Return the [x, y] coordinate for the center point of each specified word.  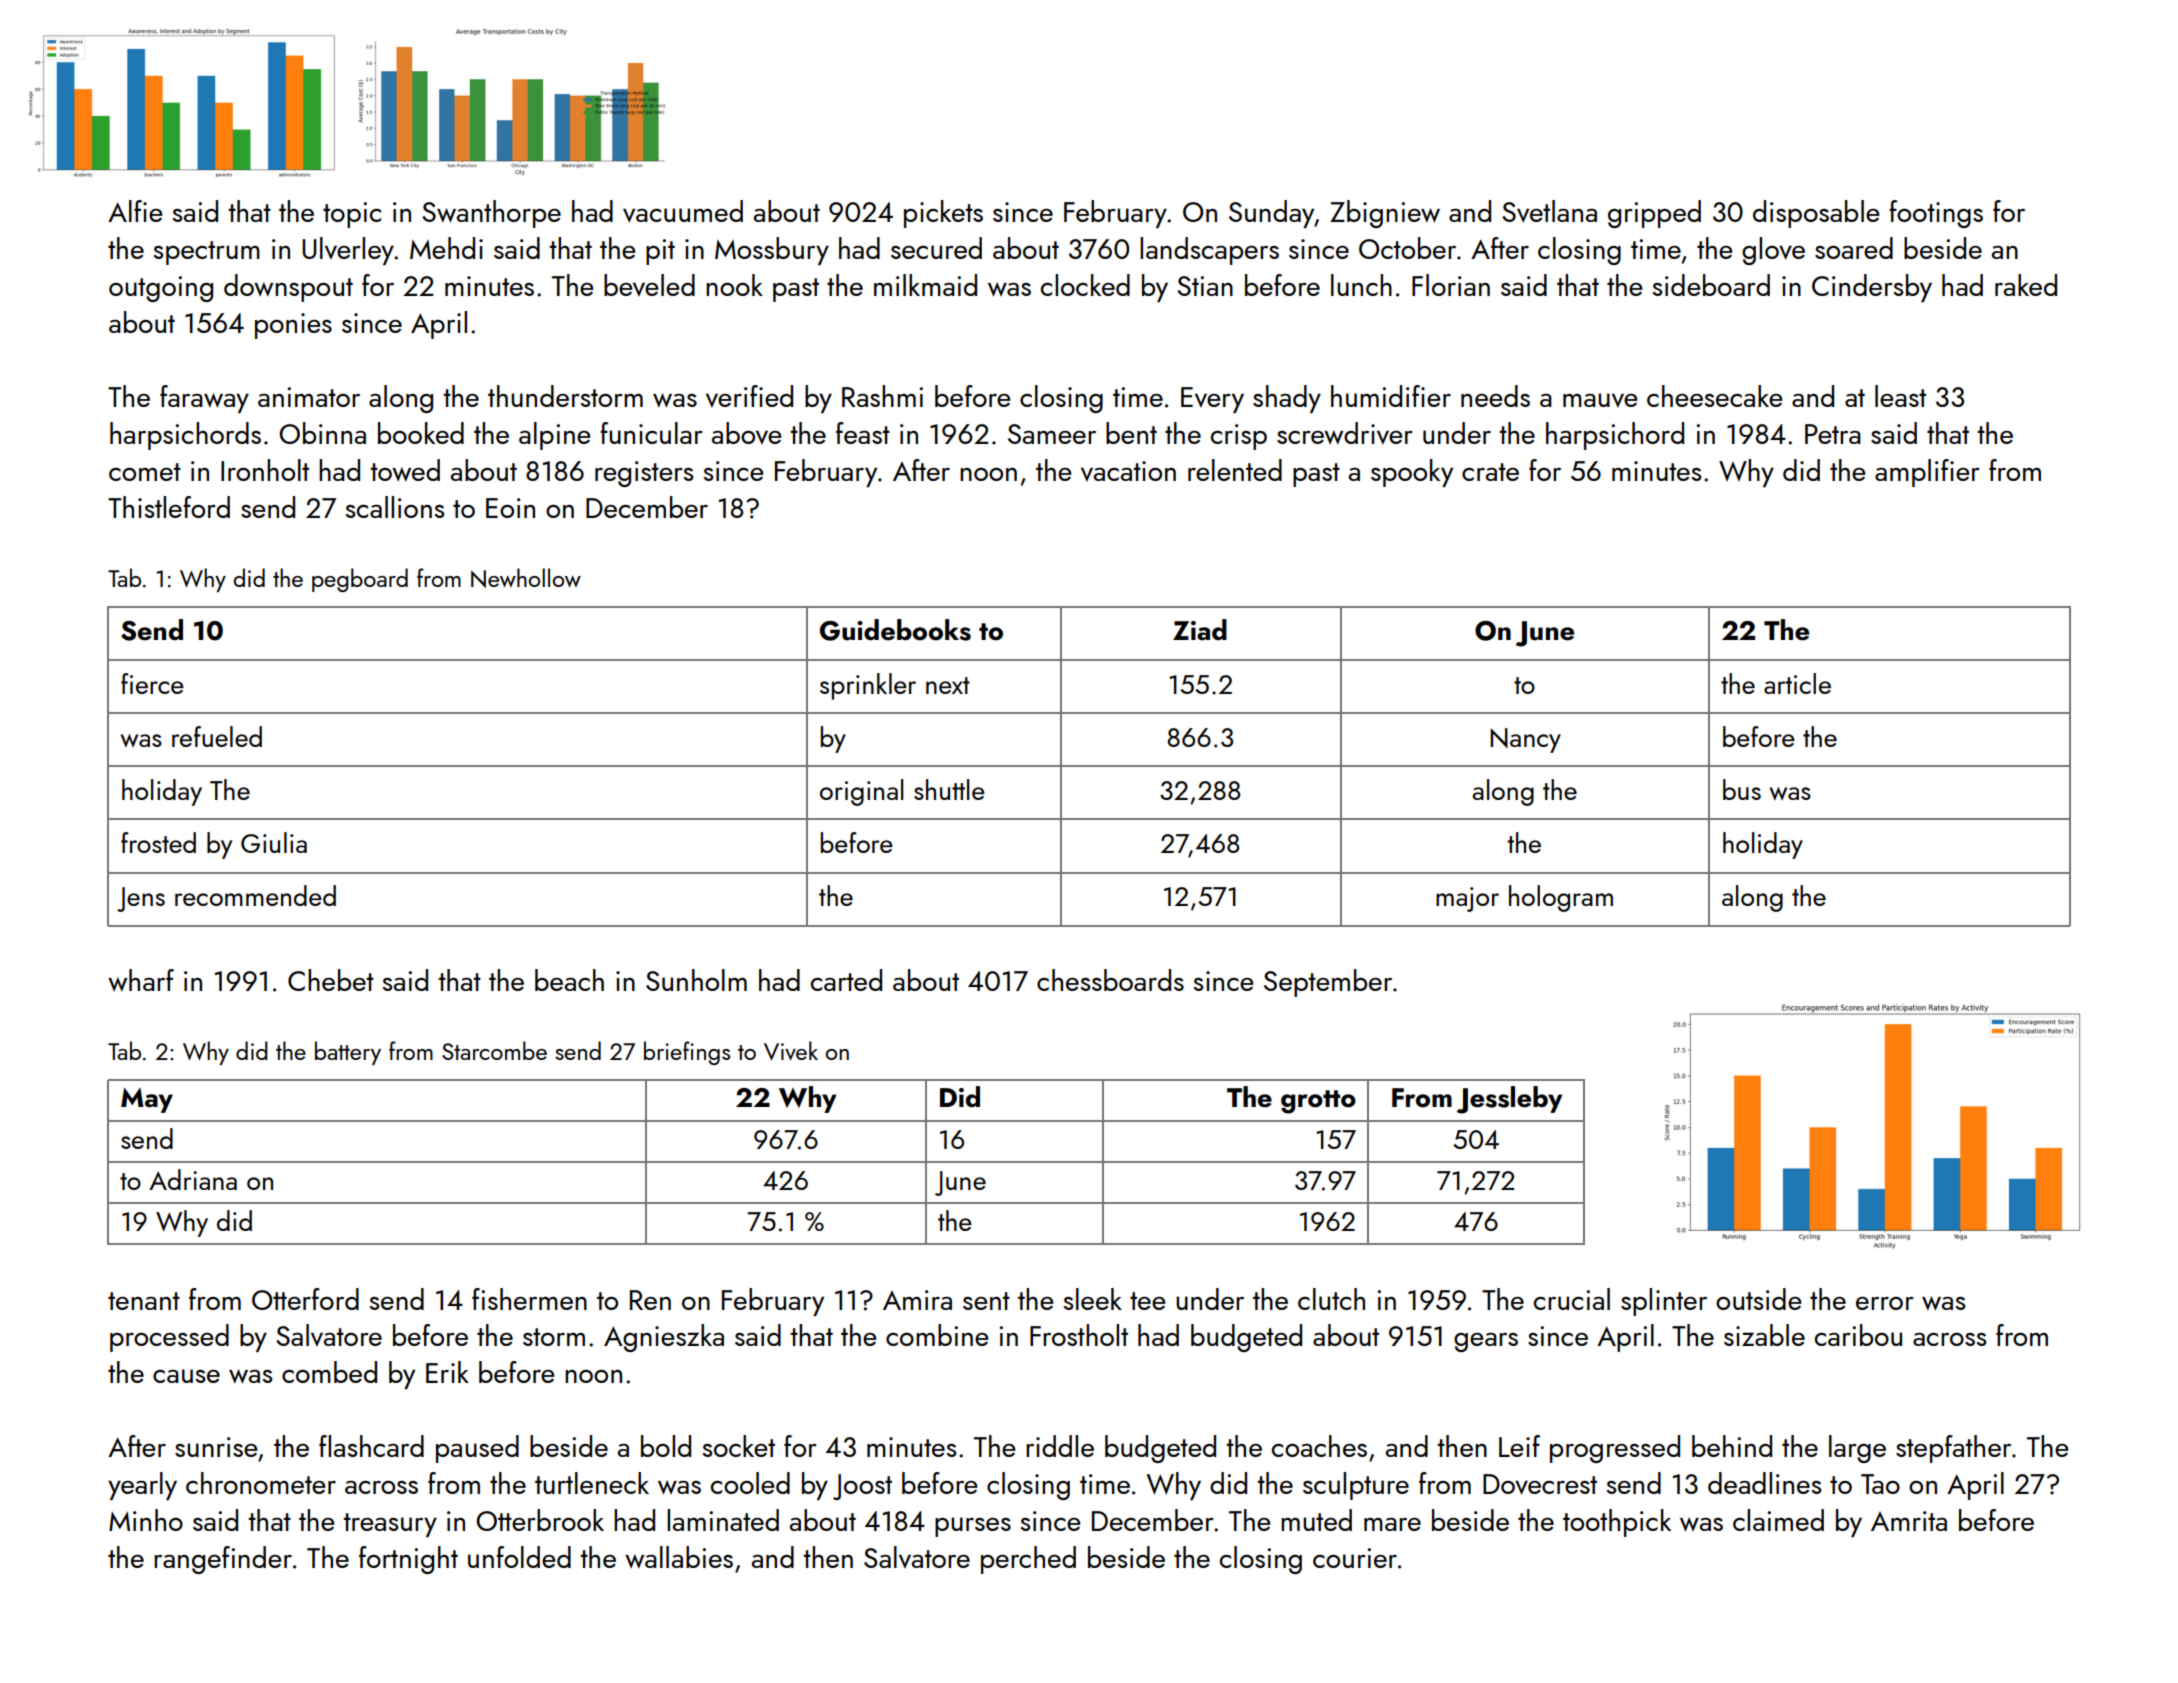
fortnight [408, 1560]
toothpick [1617, 1523]
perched [1028, 1560]
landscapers [1209, 251]
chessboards [1110, 980]
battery [348, 1053]
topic [352, 215]
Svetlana [1549, 211]
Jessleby [1510, 1100]
